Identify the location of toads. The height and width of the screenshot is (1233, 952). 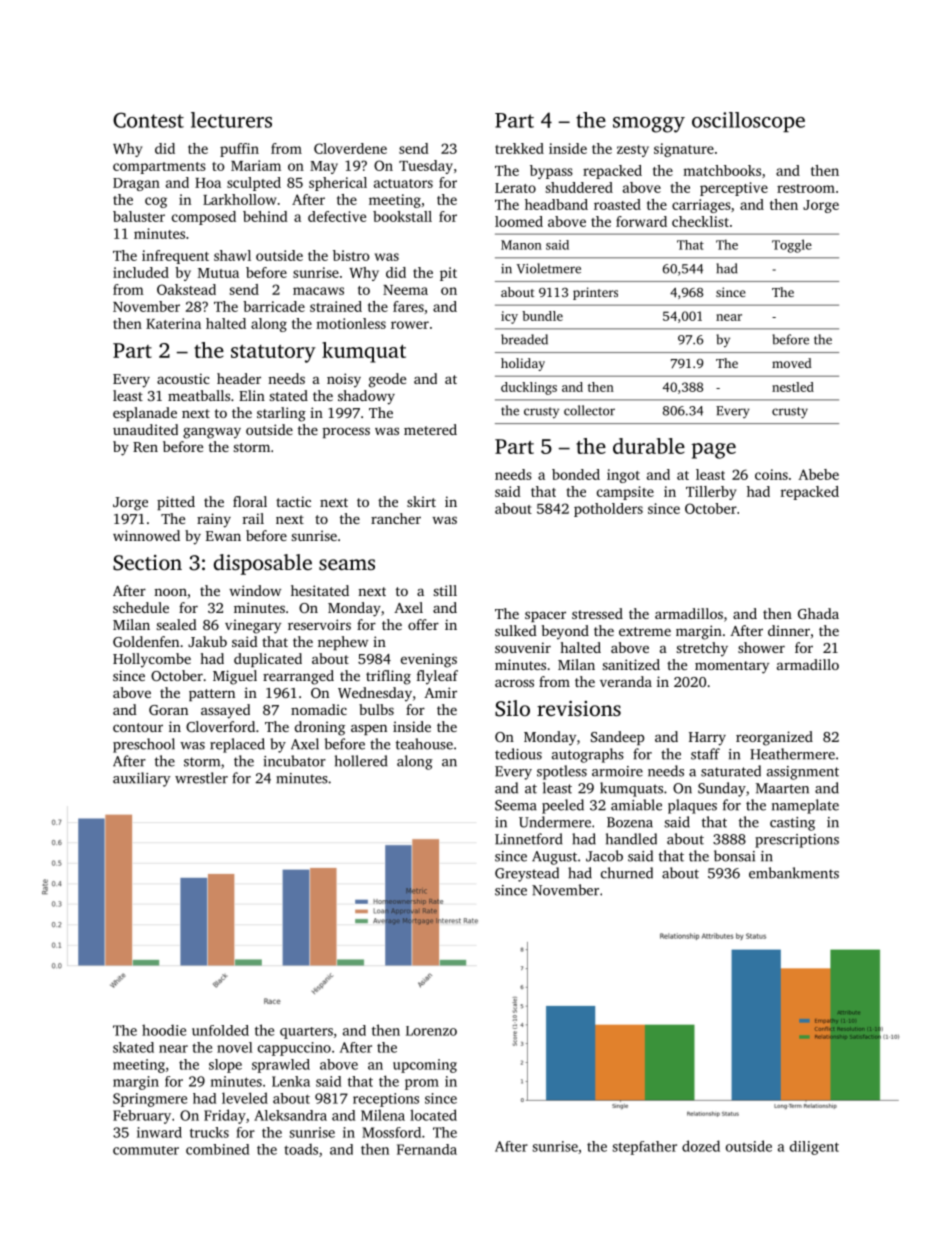
(301, 1149).
